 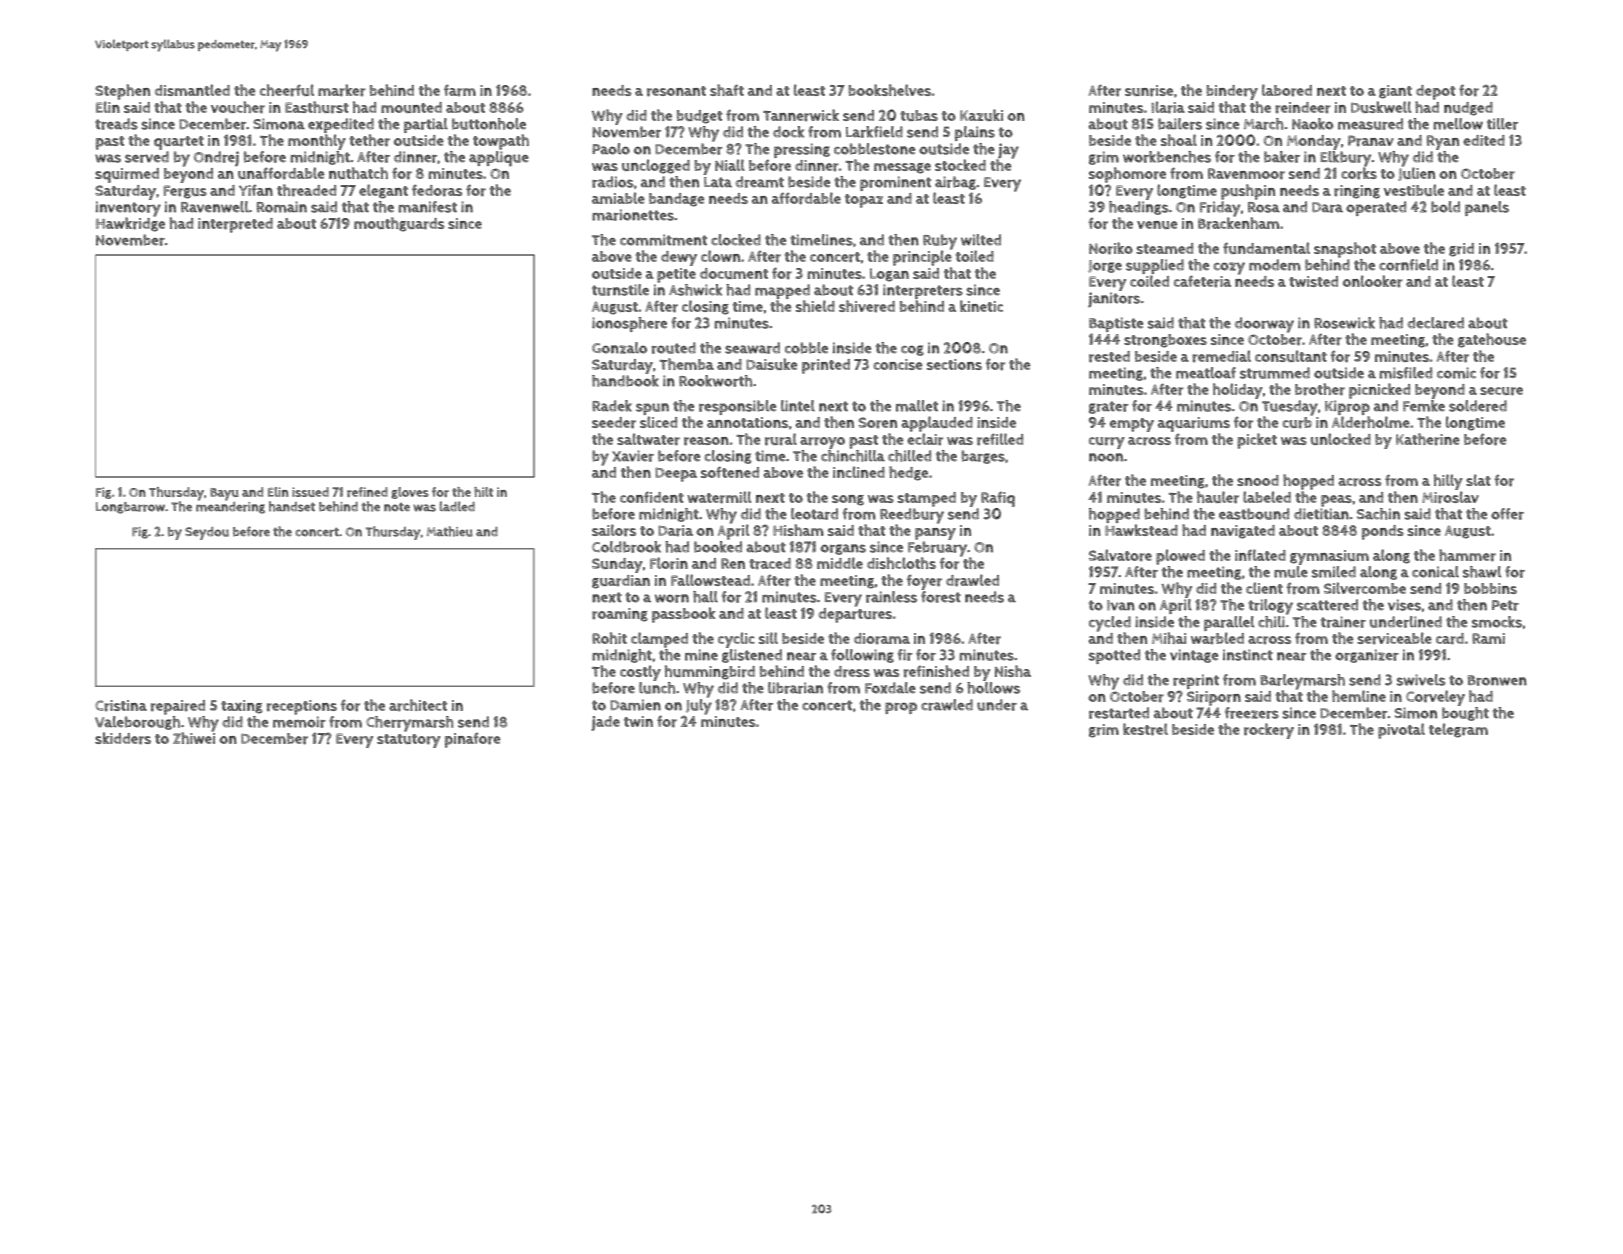 I want to click on spotted, so click(x=1114, y=656).
